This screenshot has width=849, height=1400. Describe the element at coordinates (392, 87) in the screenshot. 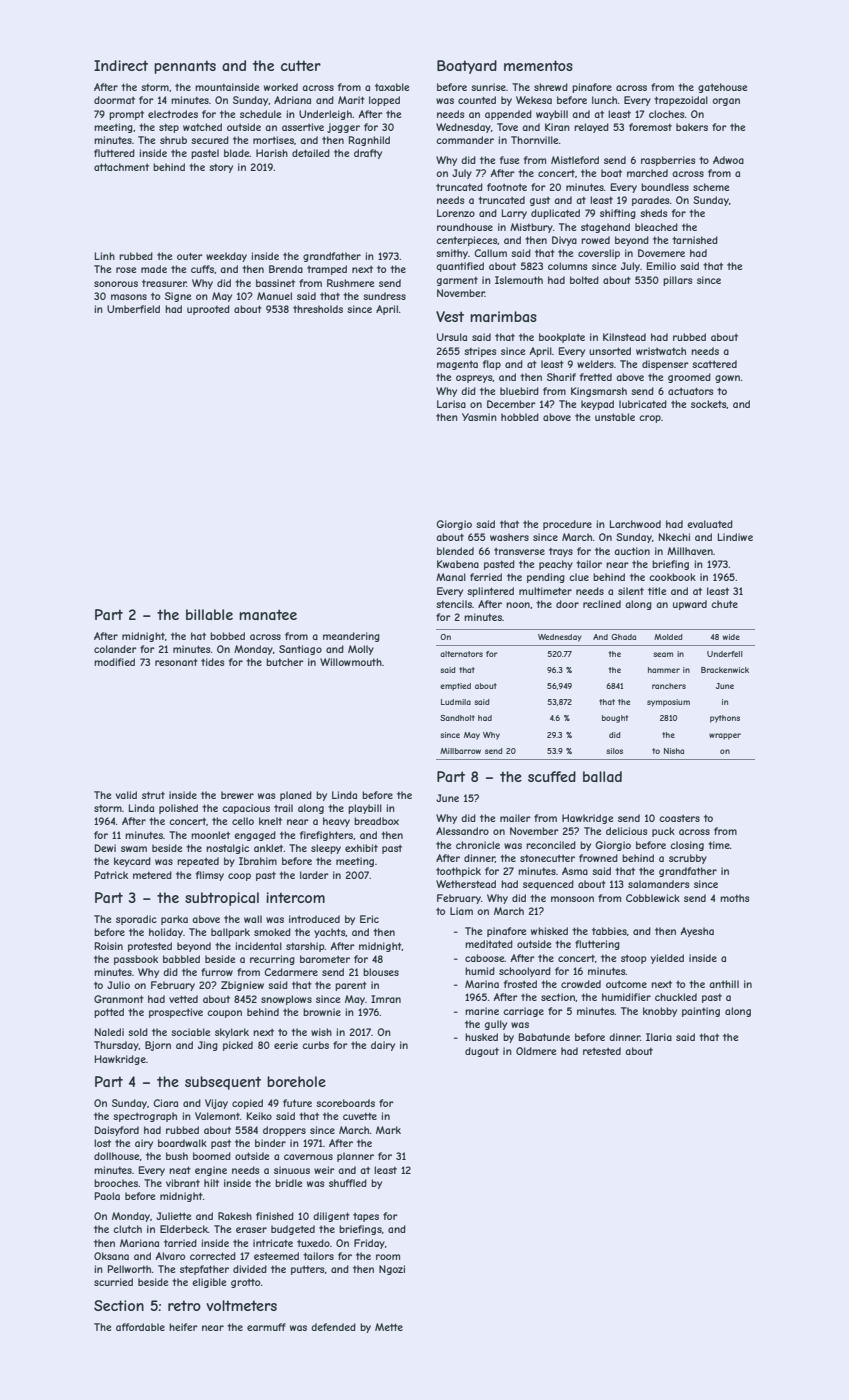

I see `taxable` at that location.
